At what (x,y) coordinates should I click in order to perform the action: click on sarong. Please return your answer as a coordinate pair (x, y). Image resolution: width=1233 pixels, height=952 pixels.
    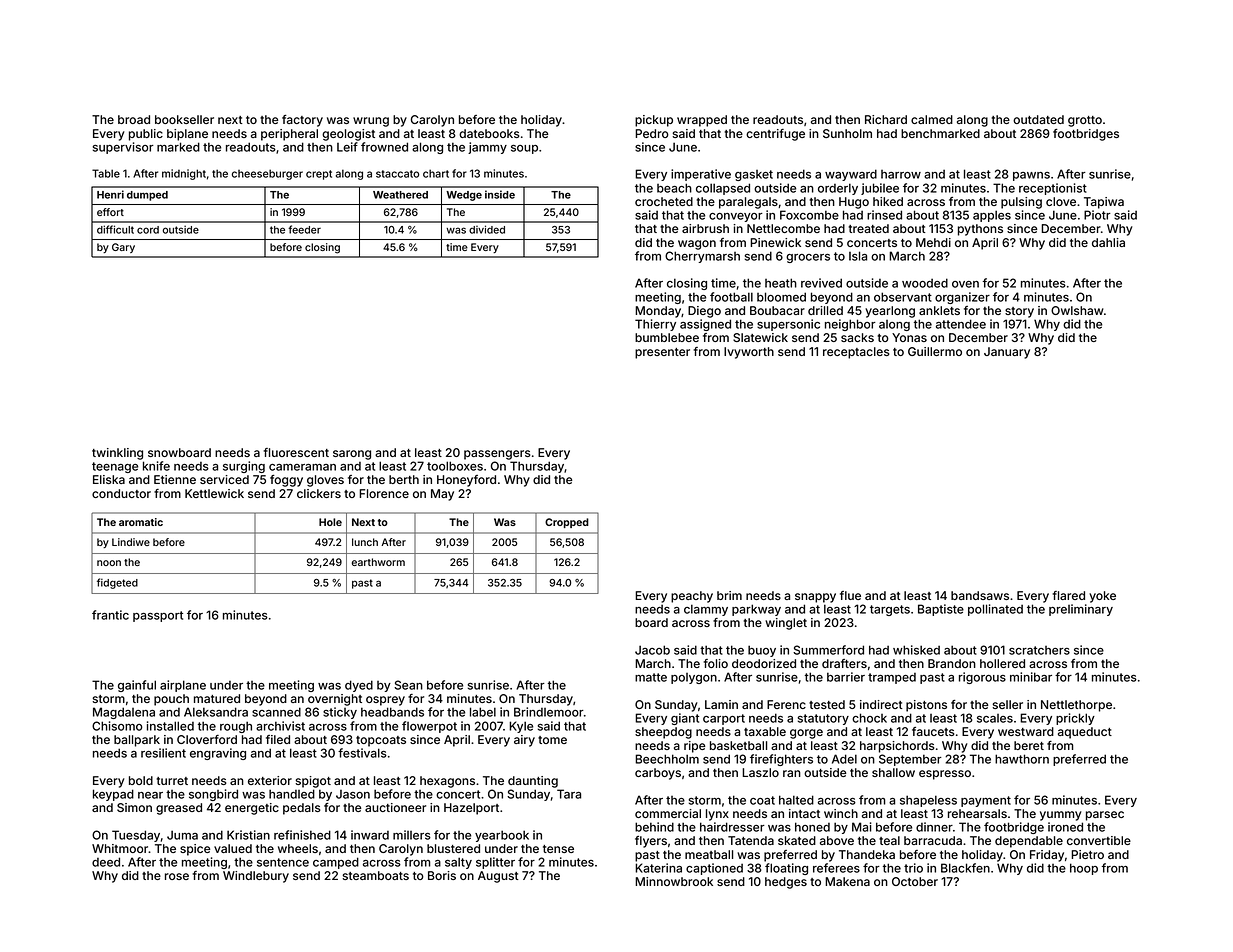
    Looking at the image, I should click on (352, 455).
